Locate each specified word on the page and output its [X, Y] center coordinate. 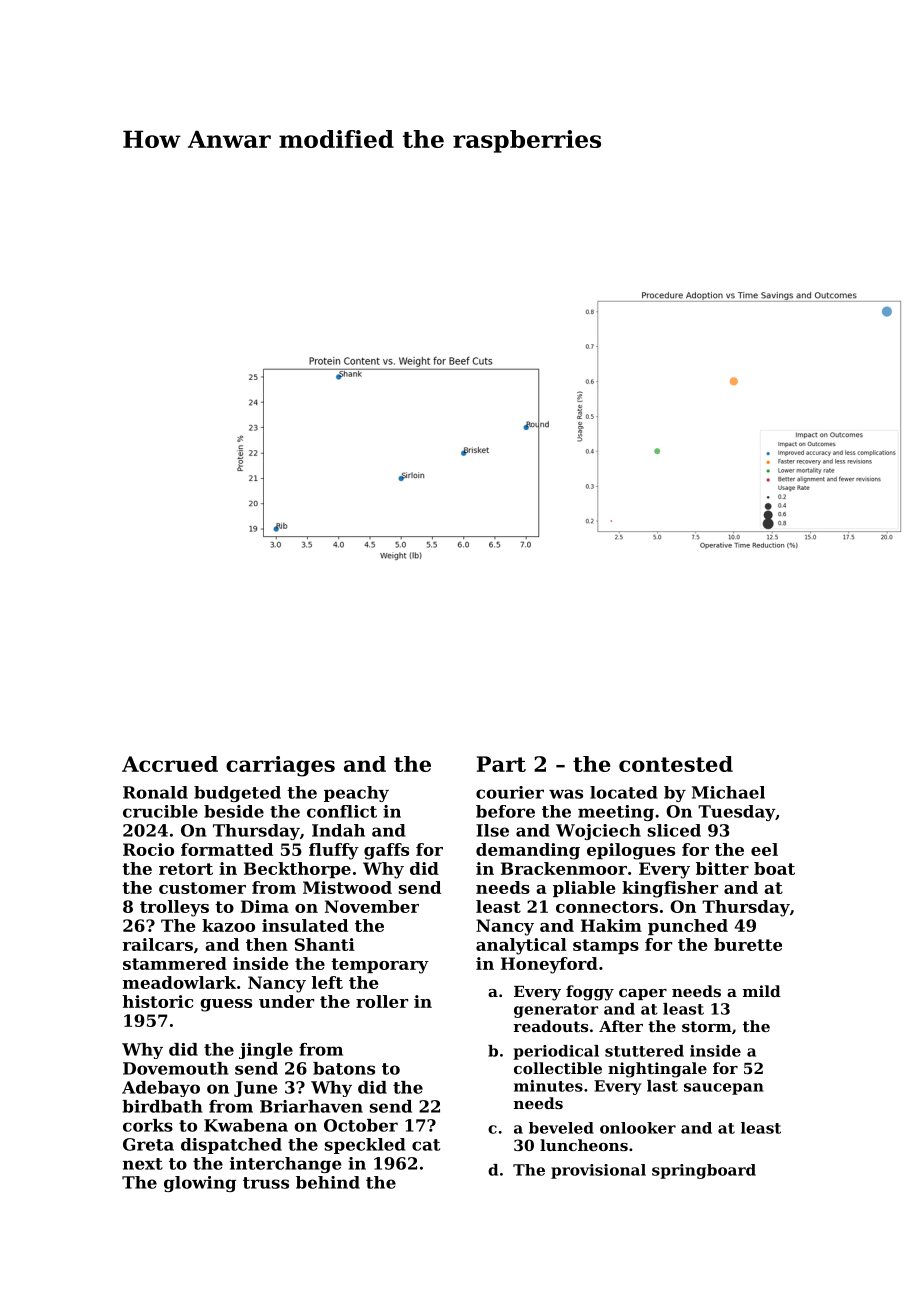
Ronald [155, 792]
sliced [674, 830]
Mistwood [347, 887]
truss [266, 1183]
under [286, 1001]
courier [510, 792]
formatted [227, 849]
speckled [365, 1146]
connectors [607, 907]
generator [556, 1011]
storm [707, 1026]
